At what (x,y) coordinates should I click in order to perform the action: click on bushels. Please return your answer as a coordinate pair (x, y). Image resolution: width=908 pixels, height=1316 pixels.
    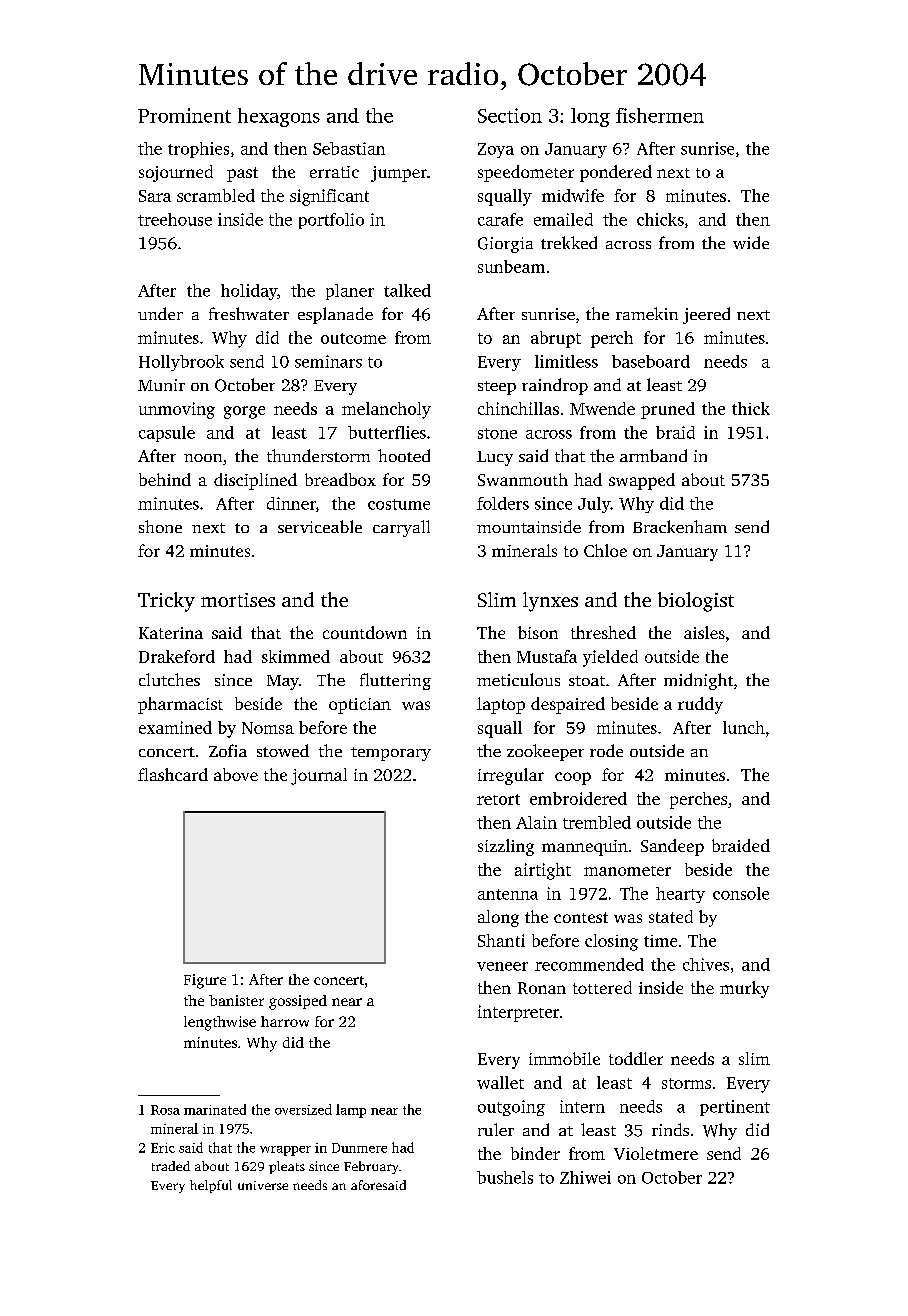
    Looking at the image, I should click on (505, 1177).
